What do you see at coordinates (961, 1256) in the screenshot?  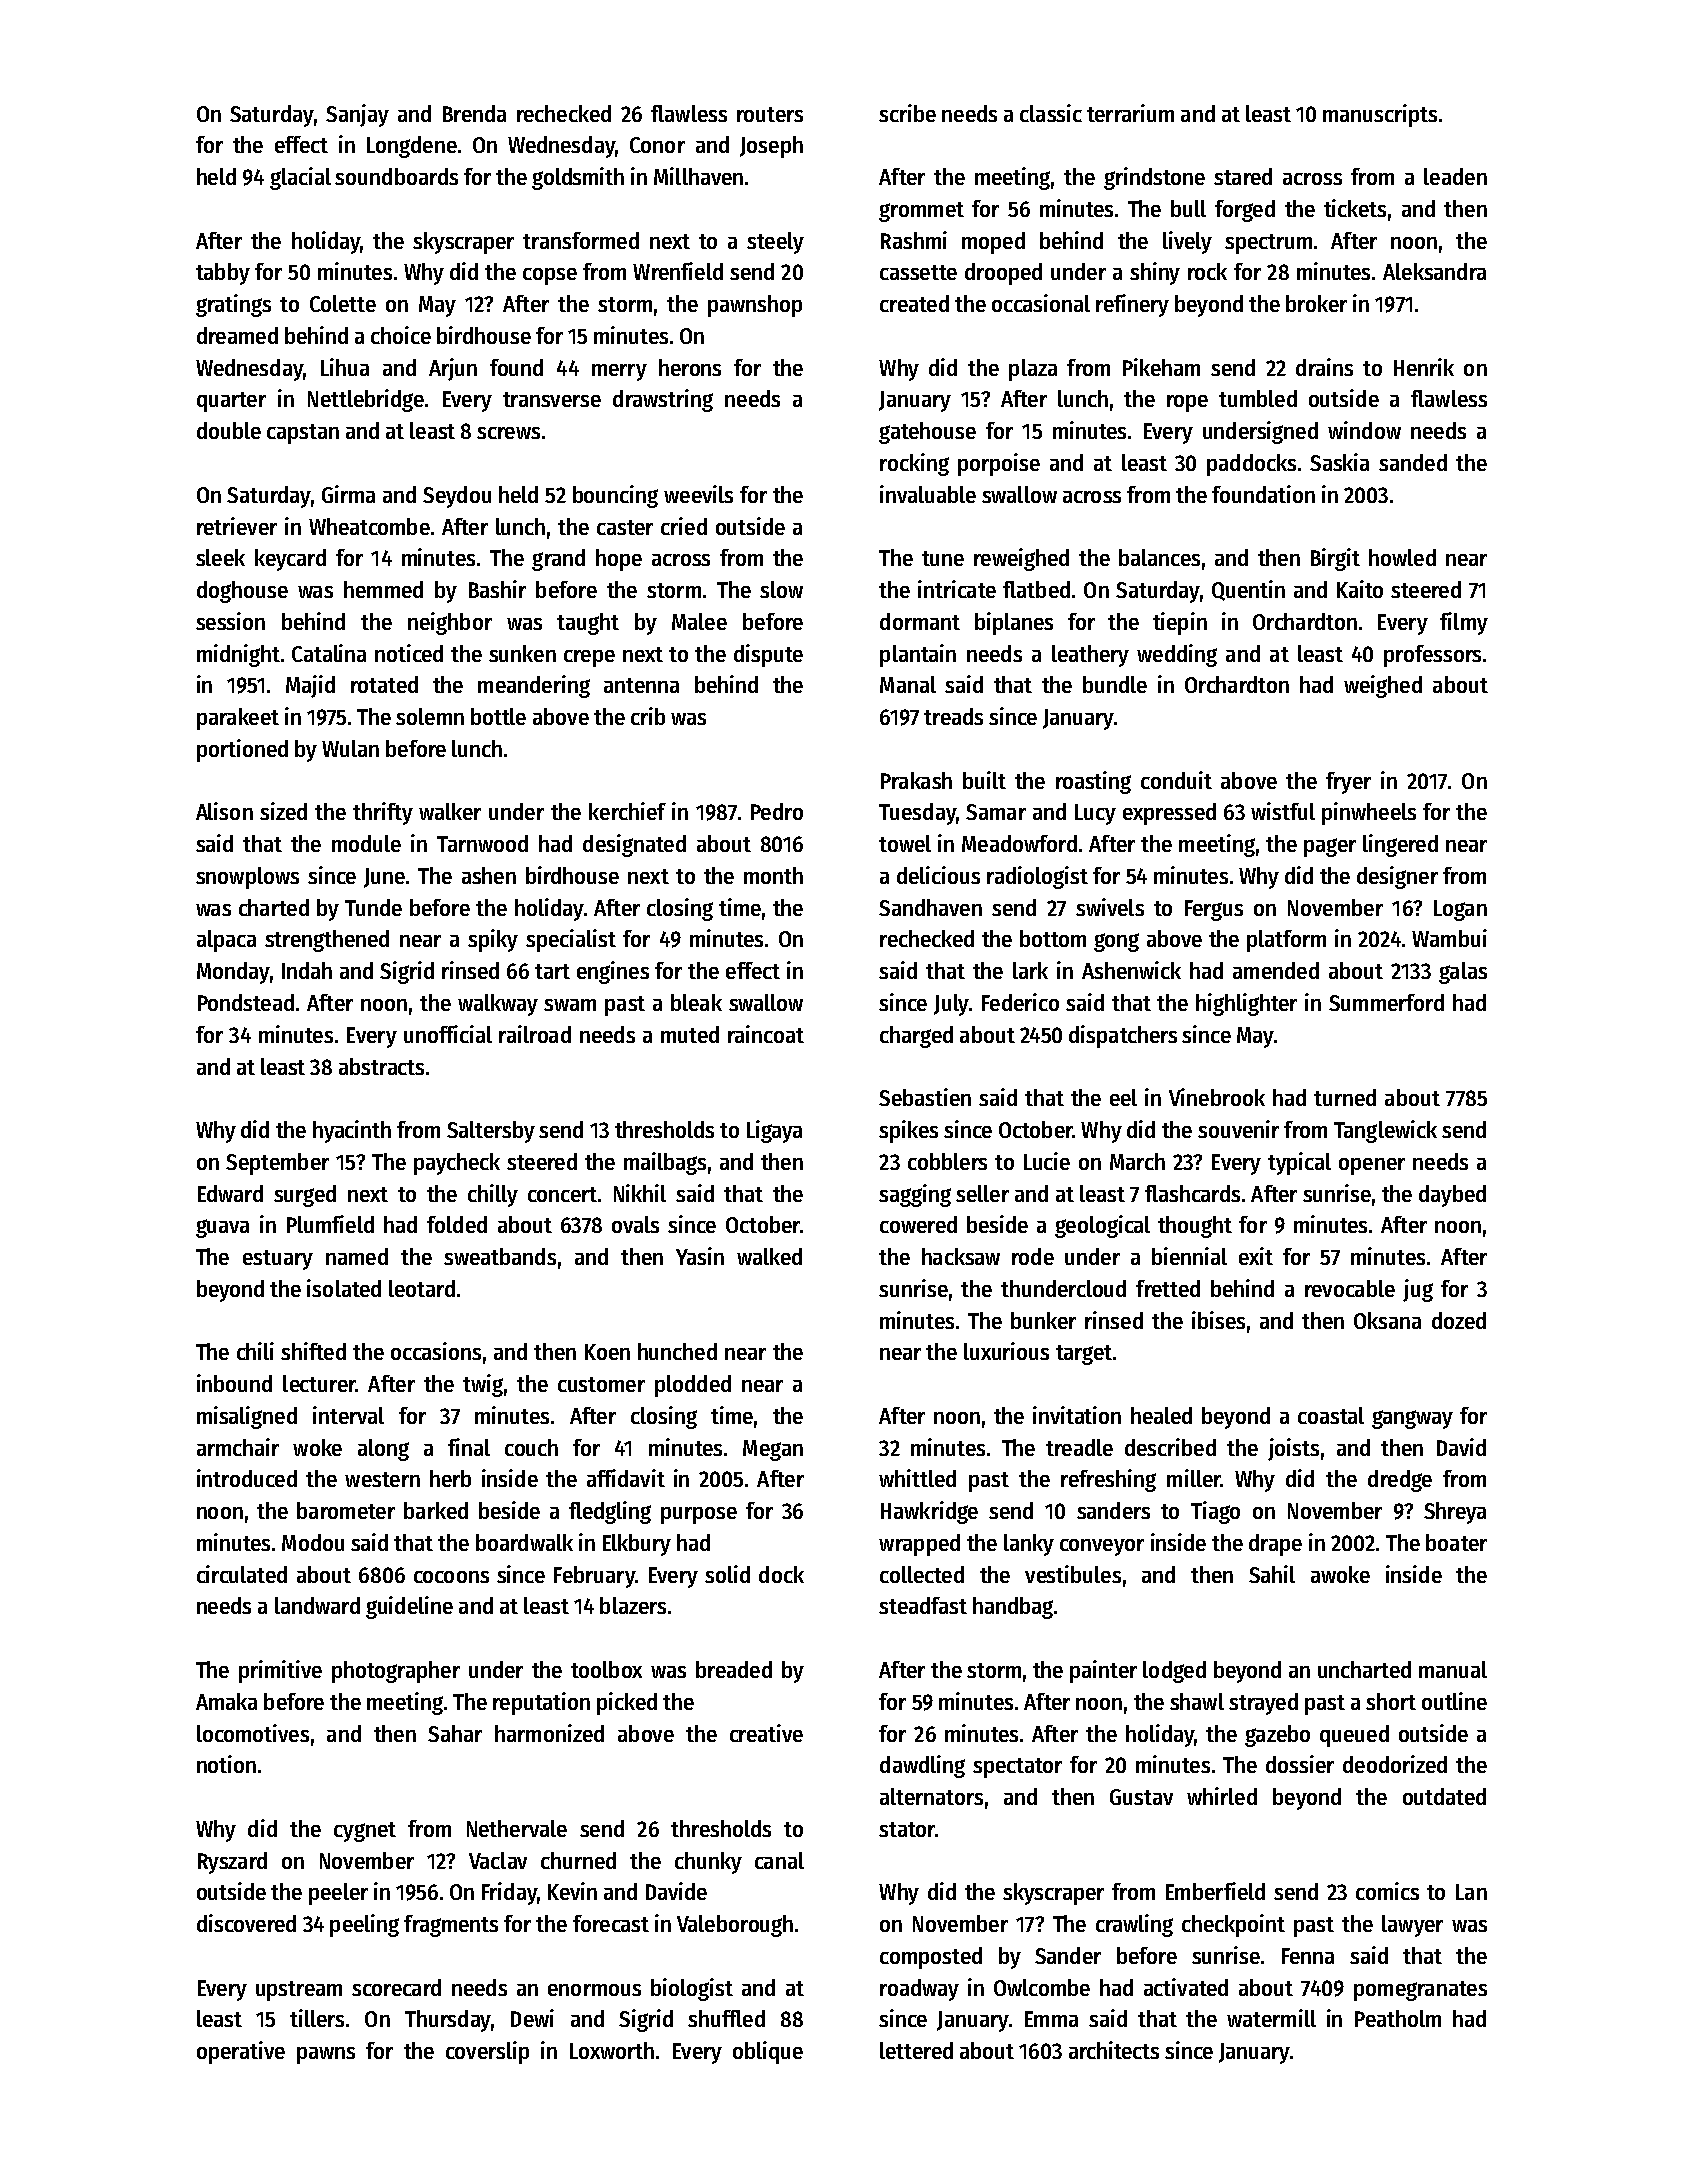 I see `hacksaw` at bounding box center [961, 1256].
